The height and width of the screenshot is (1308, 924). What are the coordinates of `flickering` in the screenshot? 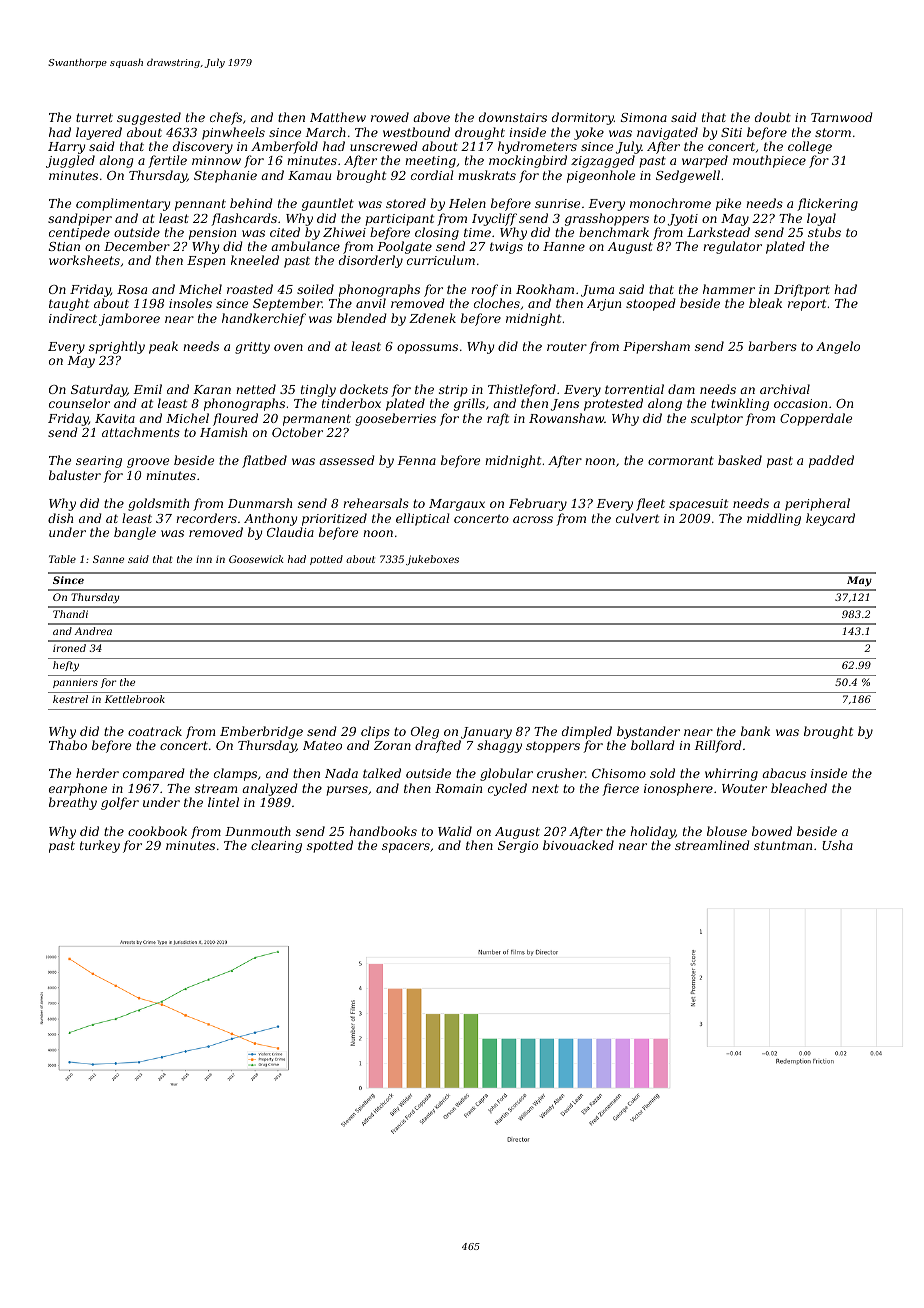 It's located at (827, 204).
